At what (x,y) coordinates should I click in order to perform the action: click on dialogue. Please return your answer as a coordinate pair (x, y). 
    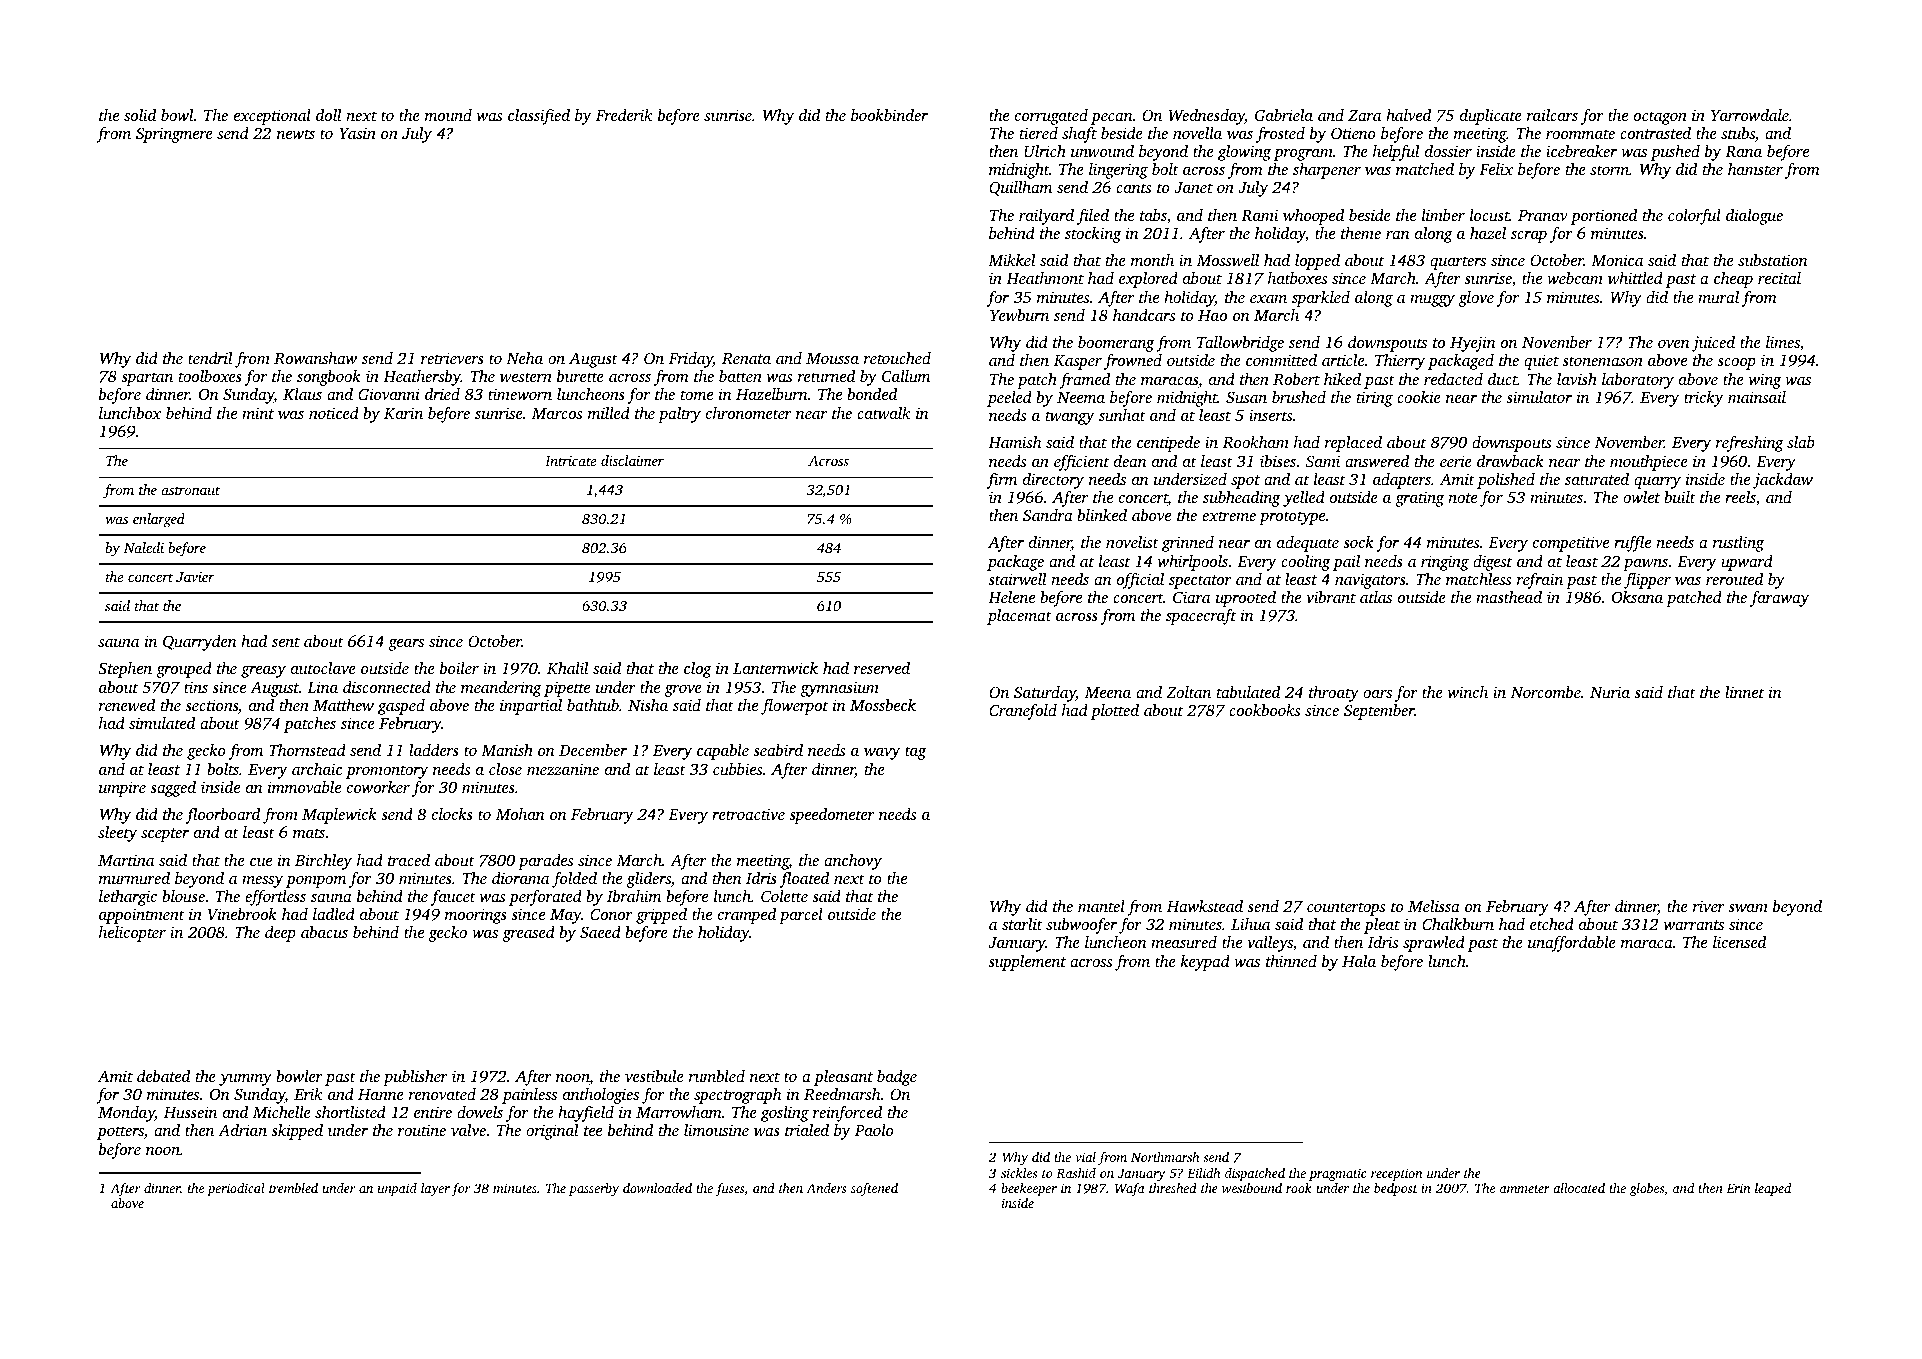
    Looking at the image, I should click on (1754, 217).
